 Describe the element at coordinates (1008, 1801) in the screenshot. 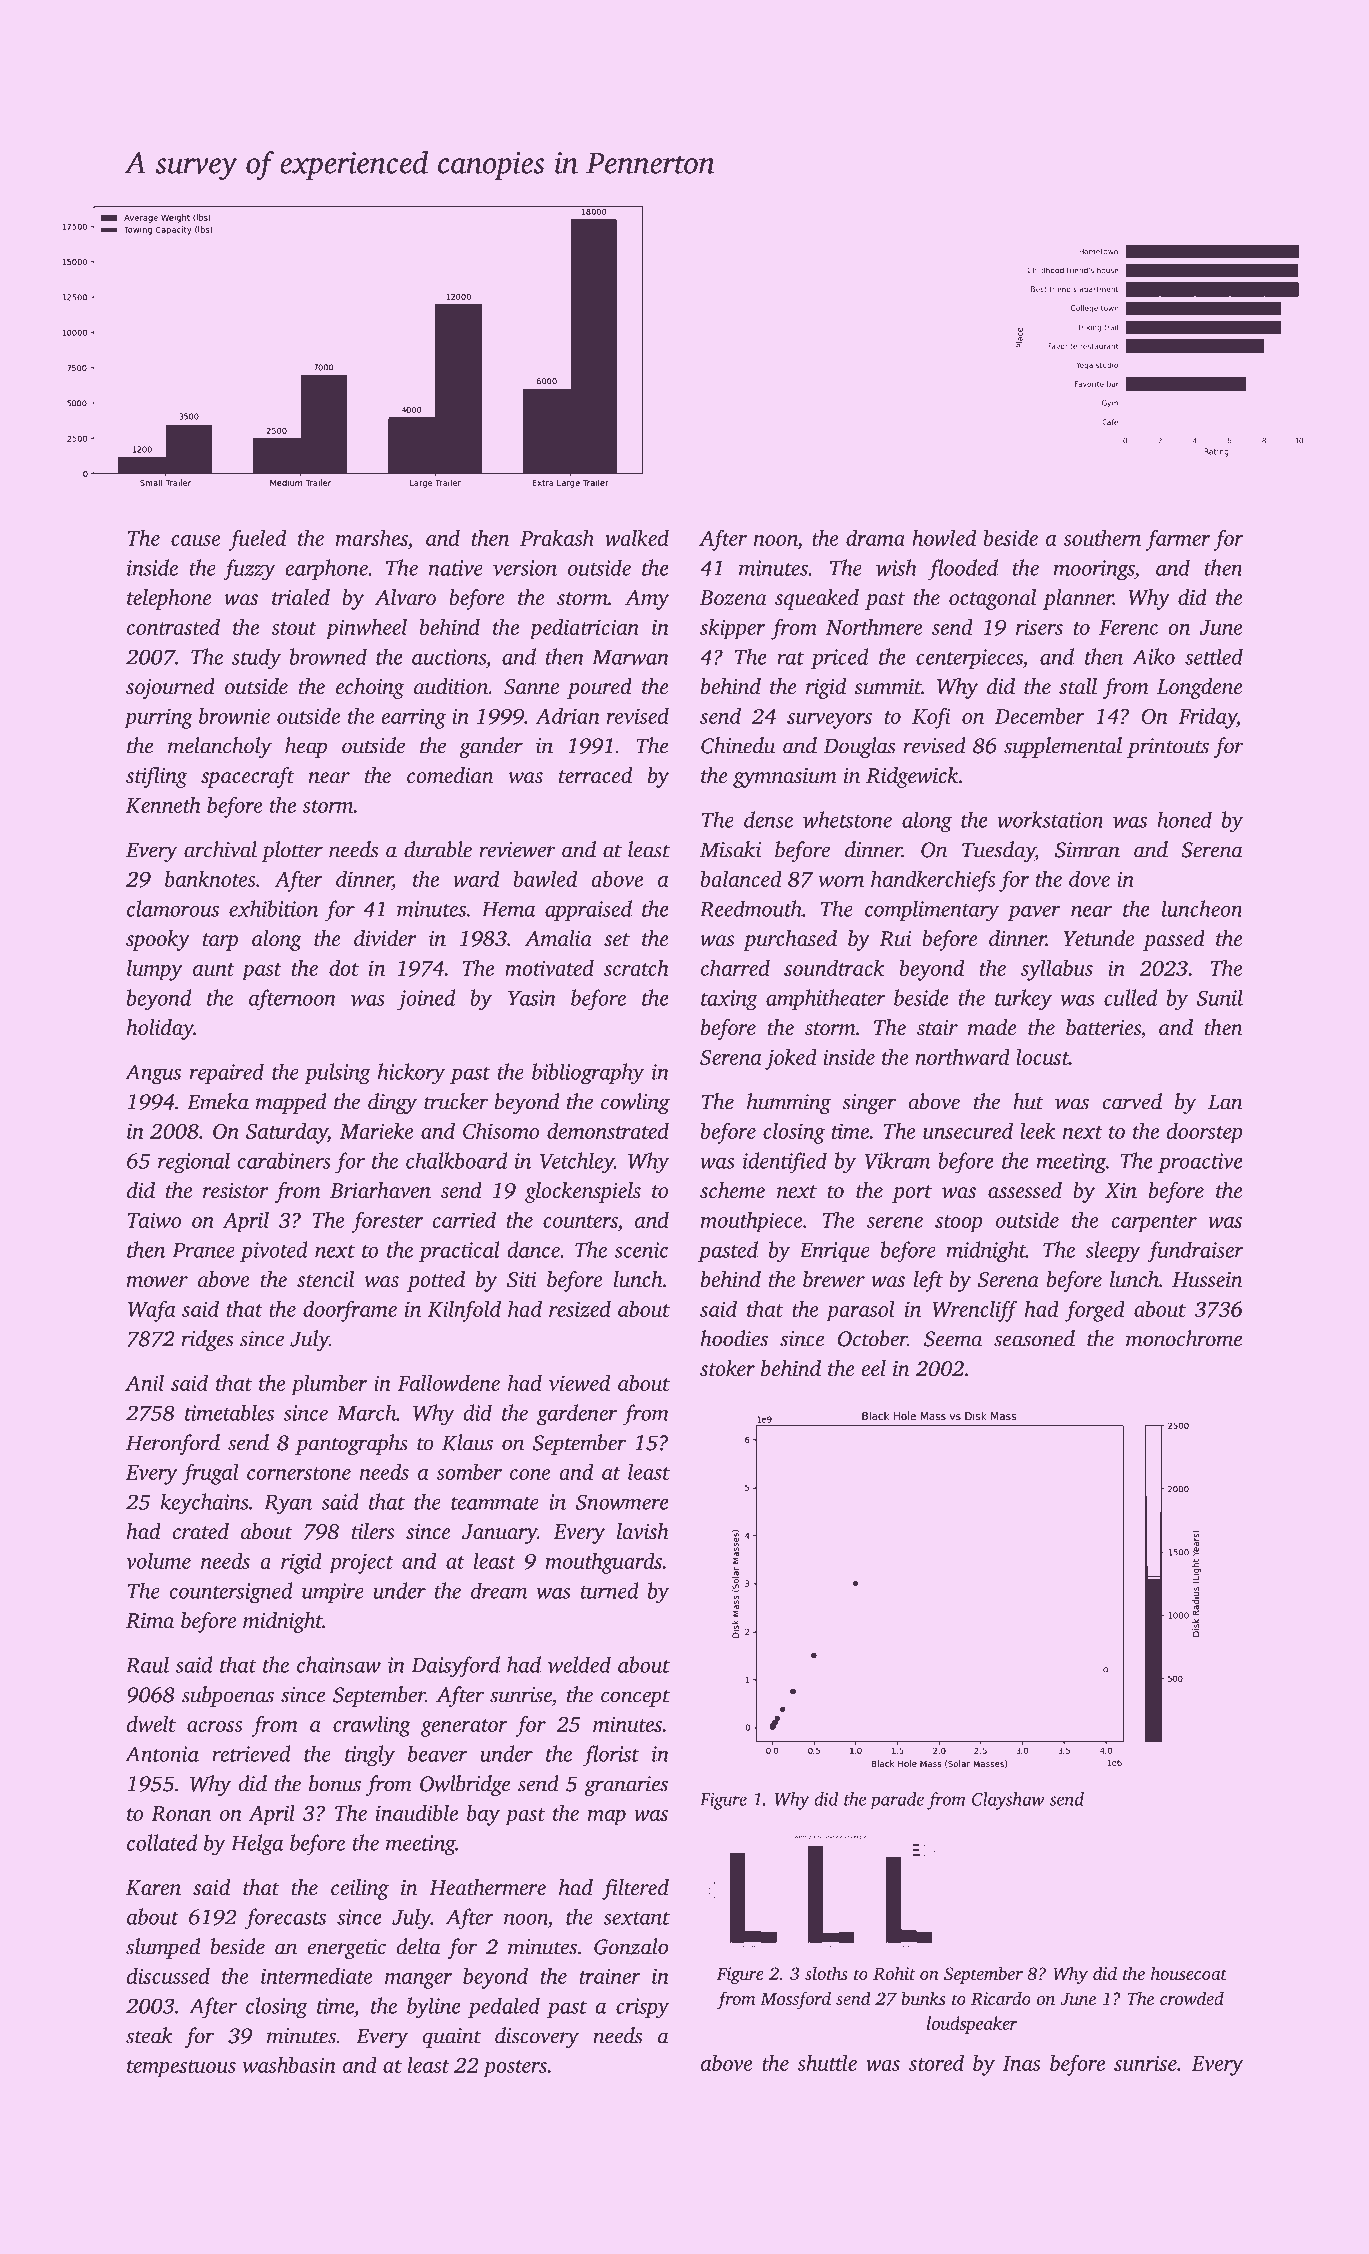

I see `Clayshaw` at that location.
